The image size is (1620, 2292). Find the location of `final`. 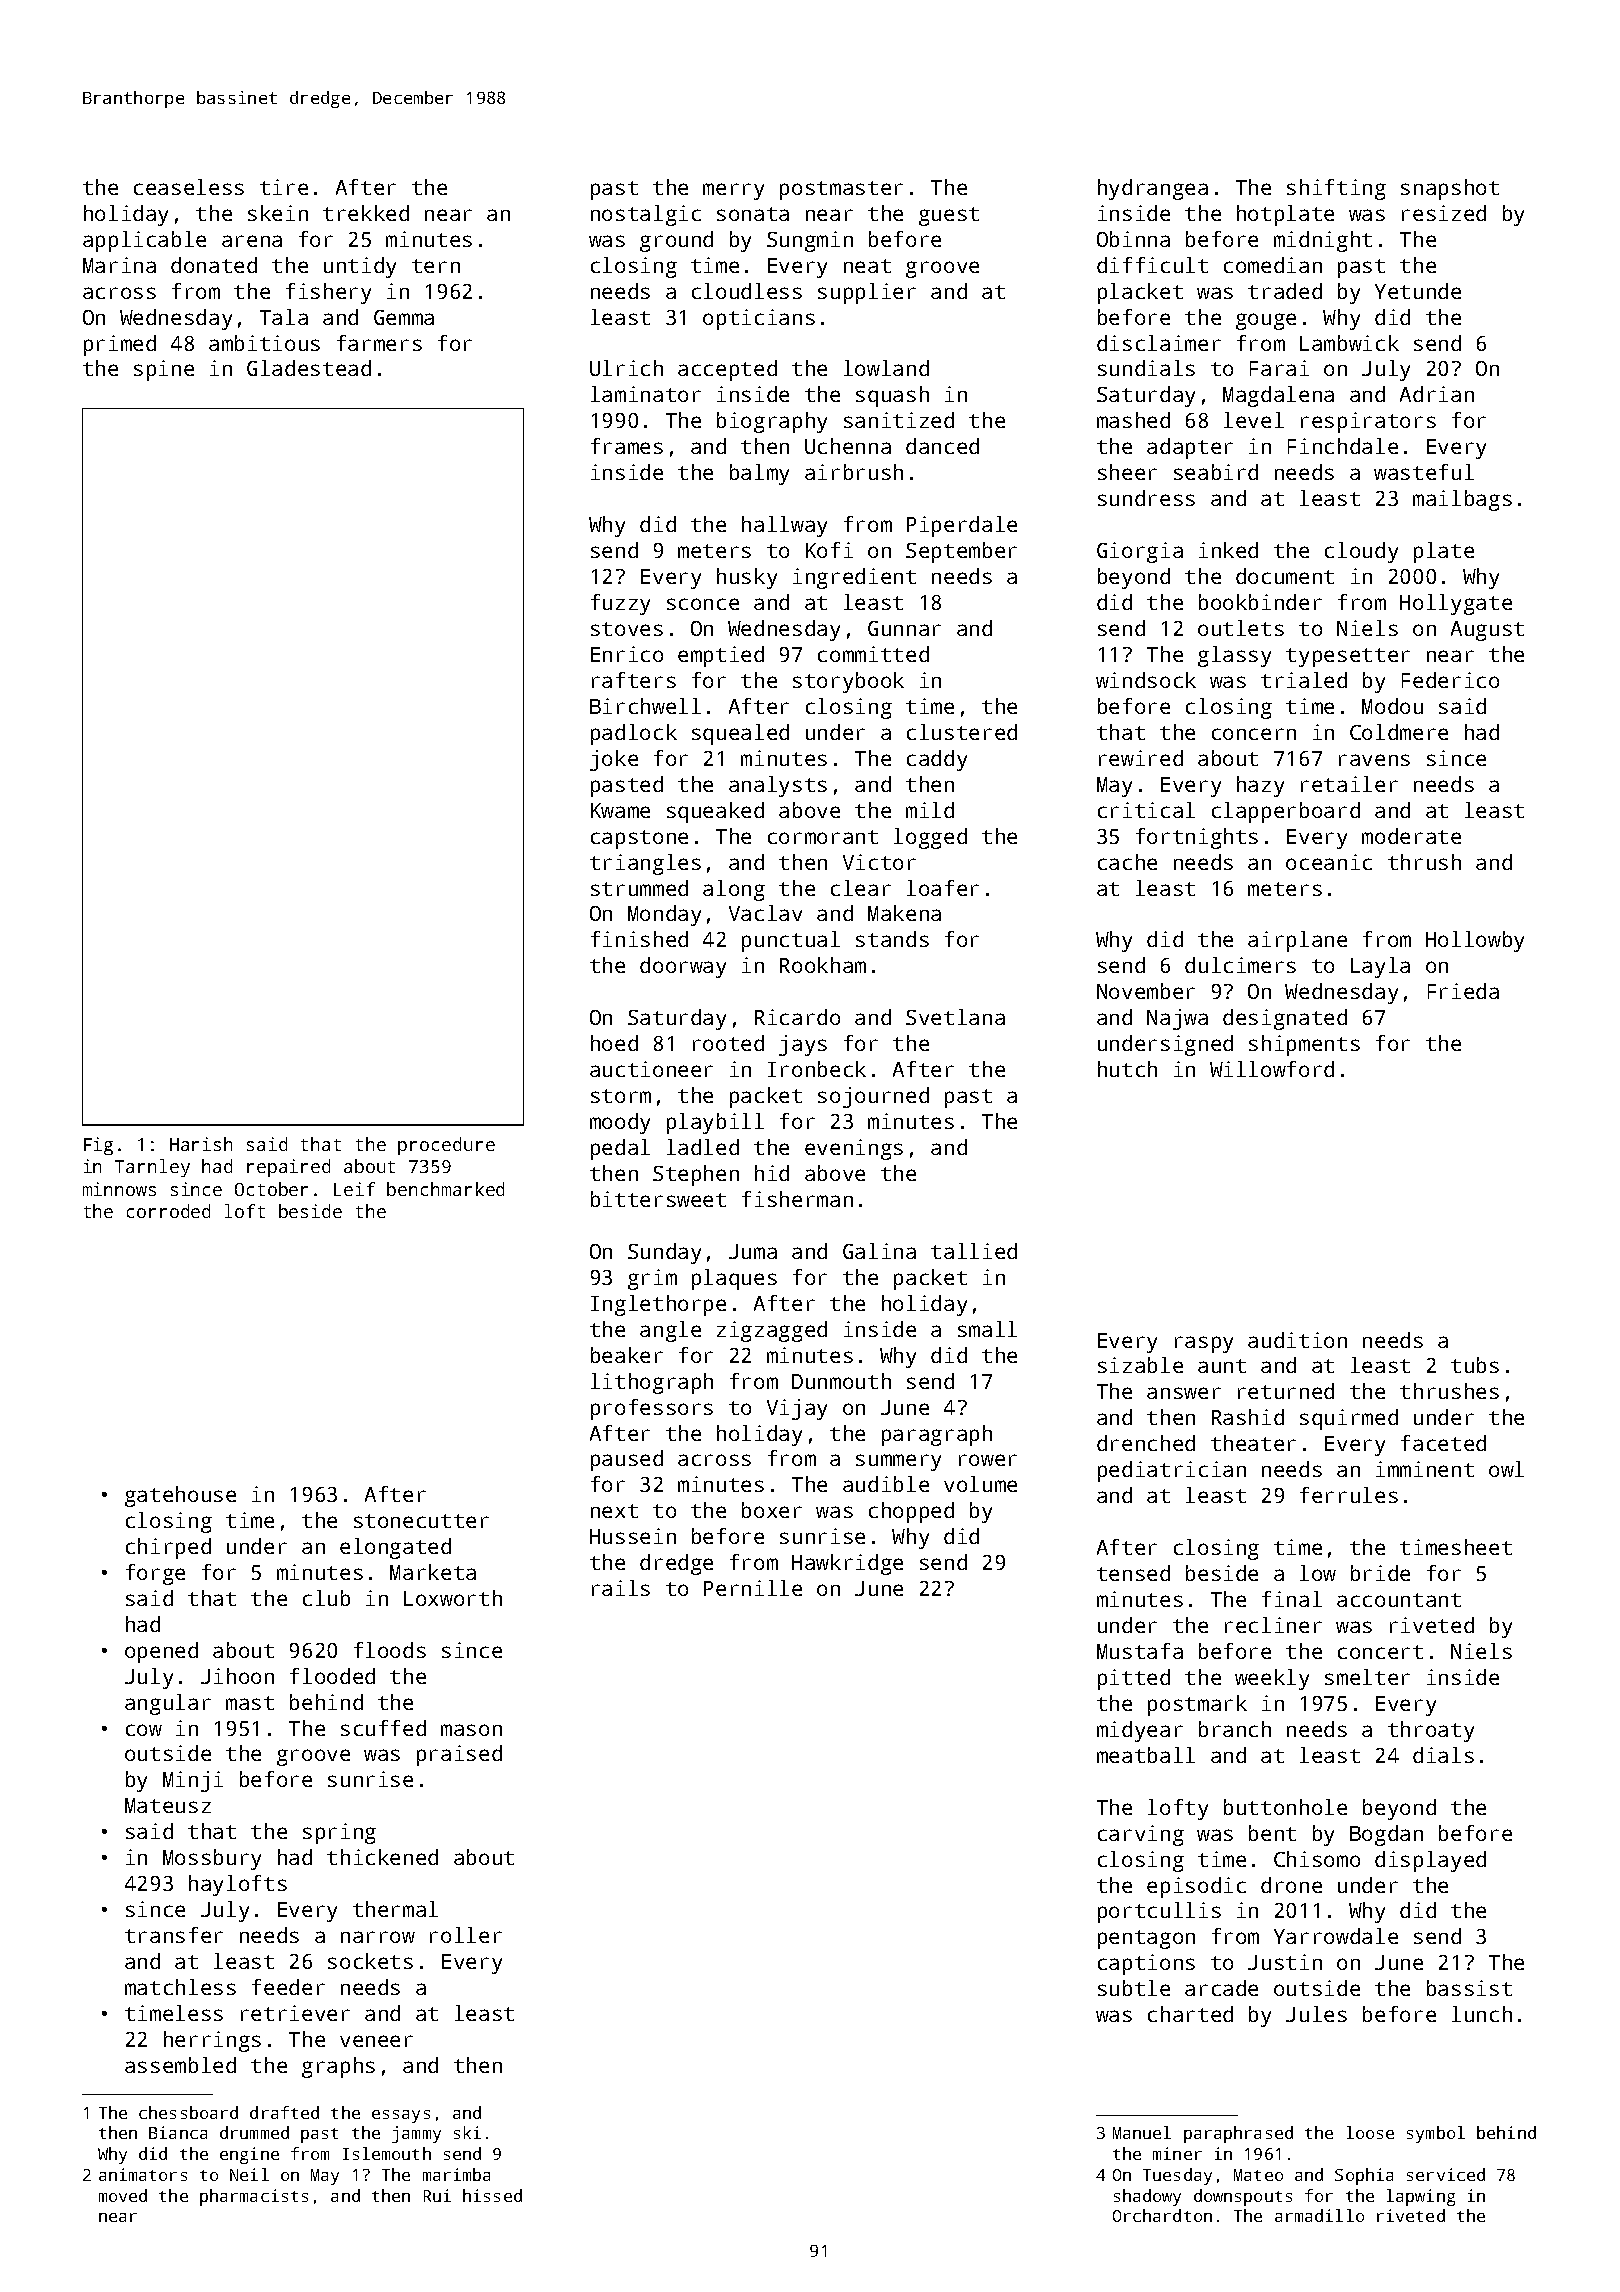

final is located at coordinates (1292, 1599).
